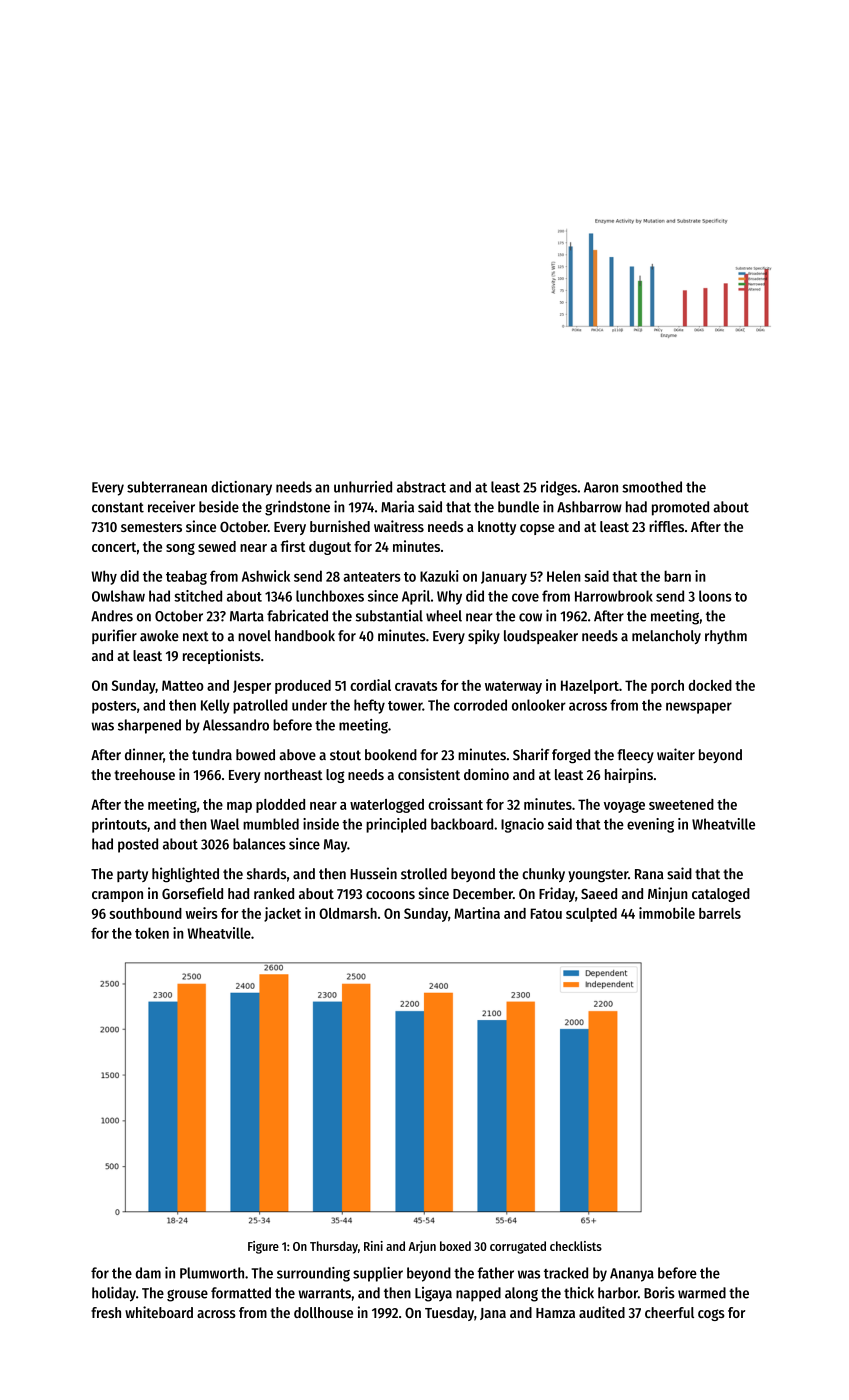 Image resolution: width=849 pixels, height=1400 pixels. I want to click on Martina, so click(477, 913).
